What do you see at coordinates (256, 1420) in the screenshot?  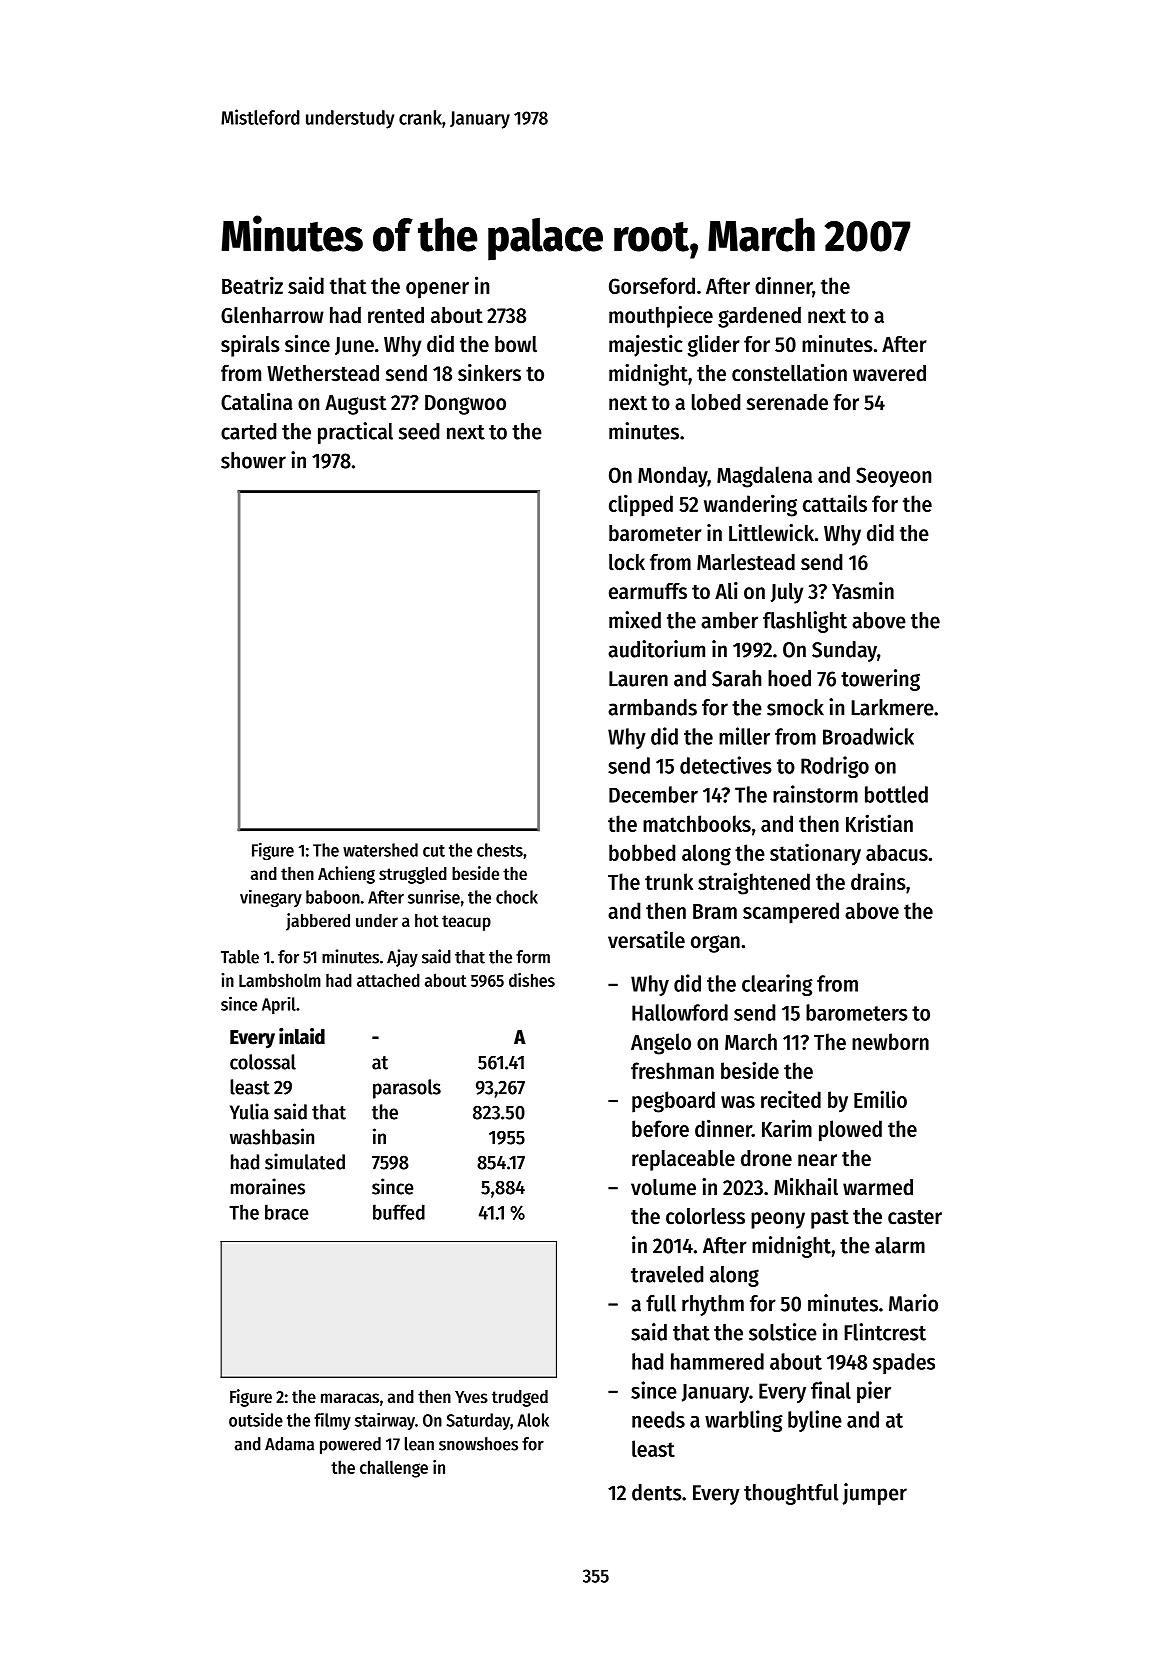 I see `outside` at bounding box center [256, 1420].
